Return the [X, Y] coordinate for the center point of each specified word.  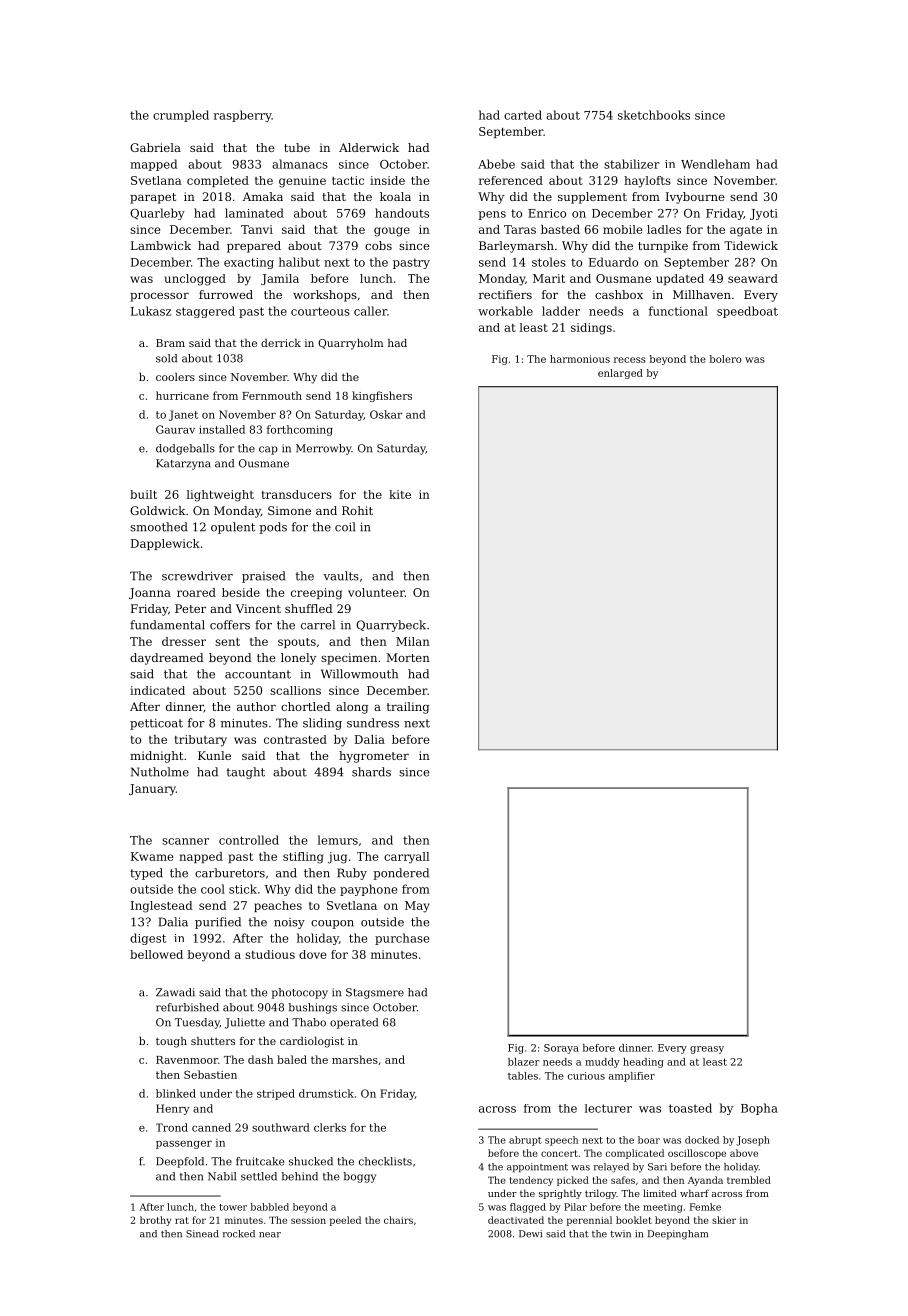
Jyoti [764, 214]
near [270, 1235]
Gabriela [155, 147]
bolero [726, 359]
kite [400, 494]
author [256, 706]
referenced [511, 180]
